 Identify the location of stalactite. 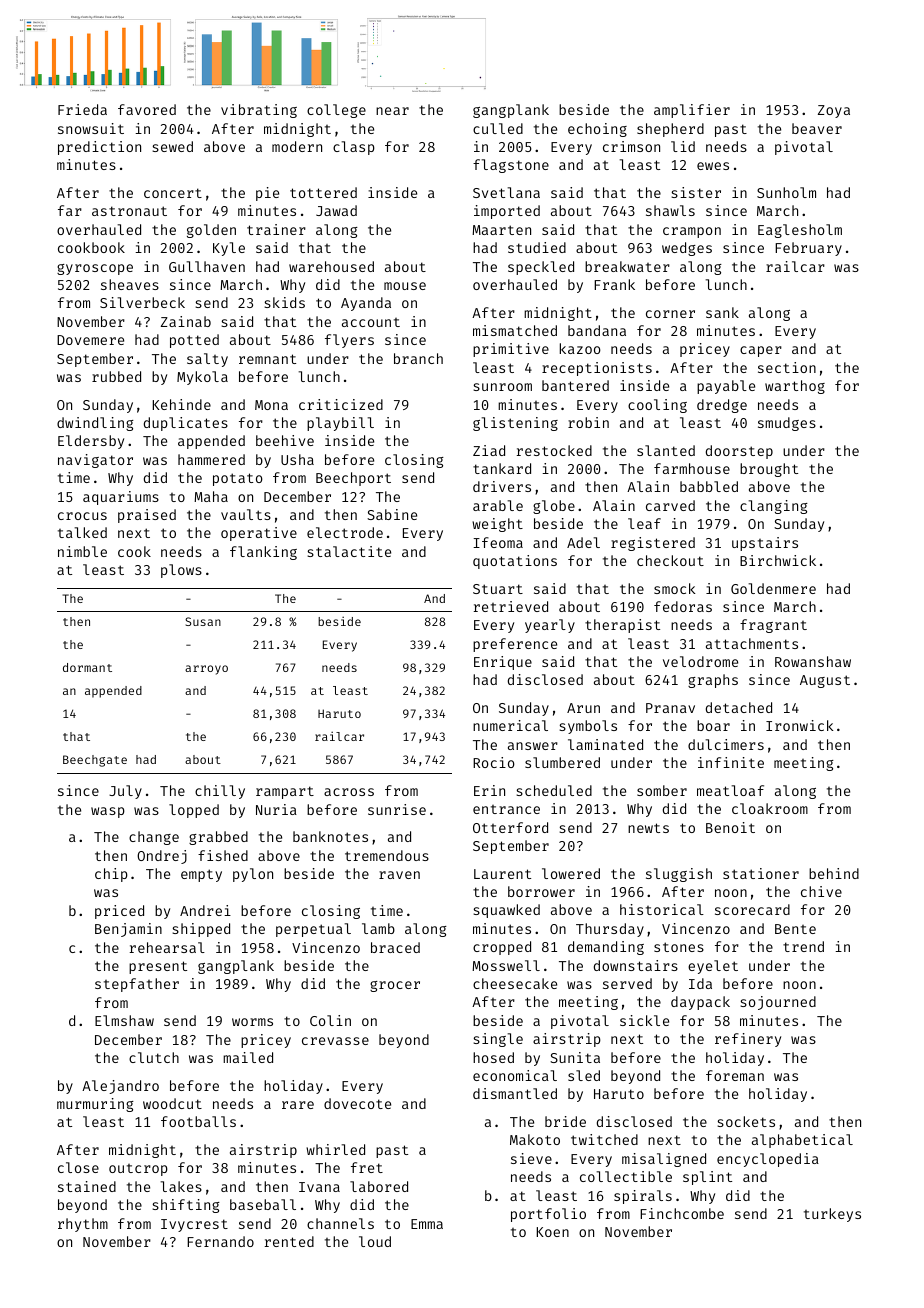
(349, 551).
